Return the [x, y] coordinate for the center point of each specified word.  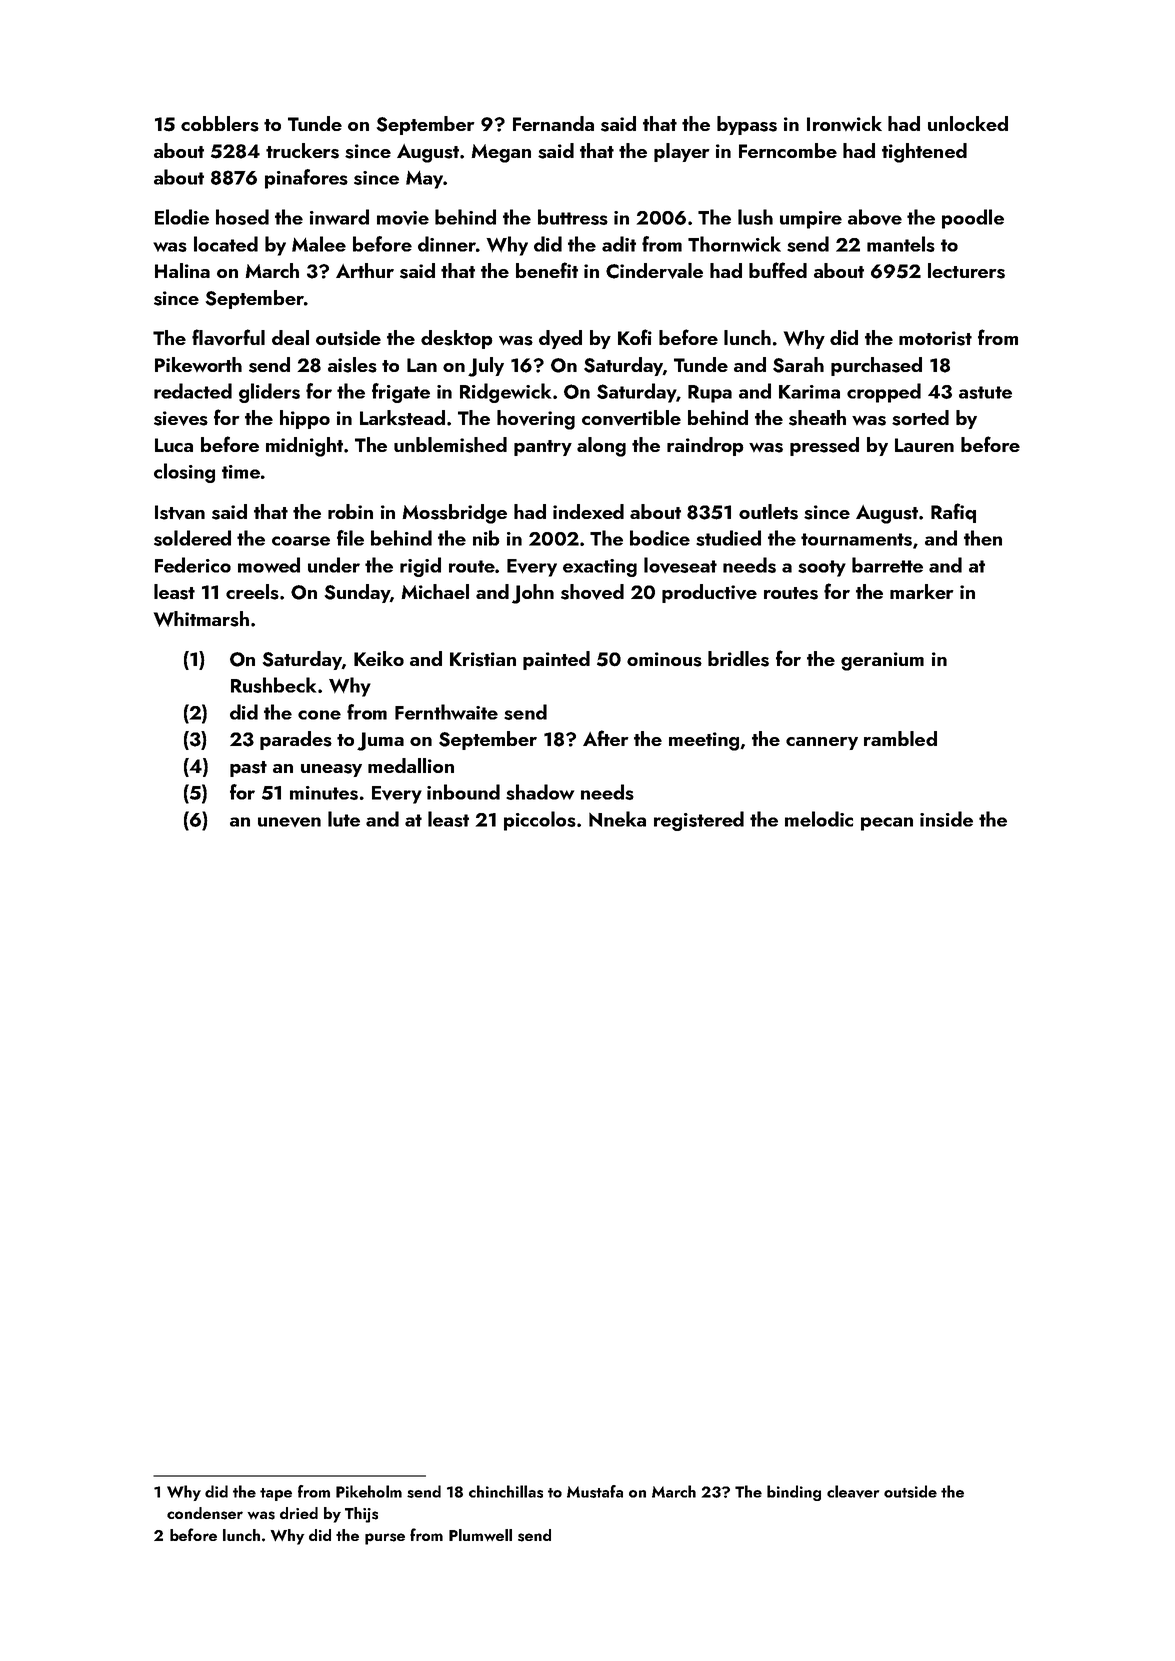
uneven [289, 822]
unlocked [968, 123]
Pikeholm [369, 1491]
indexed [588, 511]
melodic [819, 819]
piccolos [540, 821]
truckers [302, 151]
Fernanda [553, 123]
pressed [824, 446]
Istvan [180, 512]
